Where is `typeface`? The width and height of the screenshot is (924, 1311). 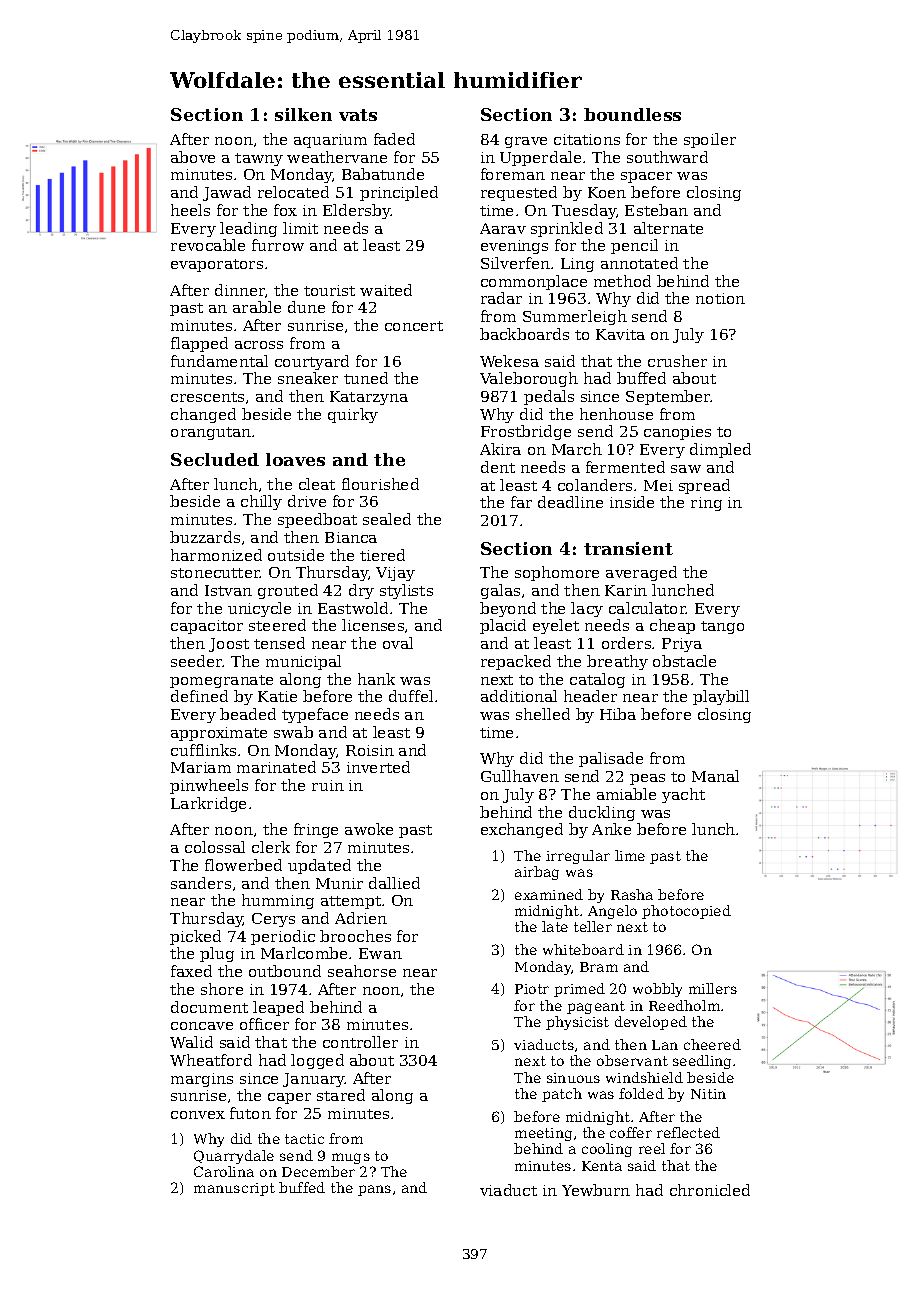
typeface is located at coordinates (315, 715).
